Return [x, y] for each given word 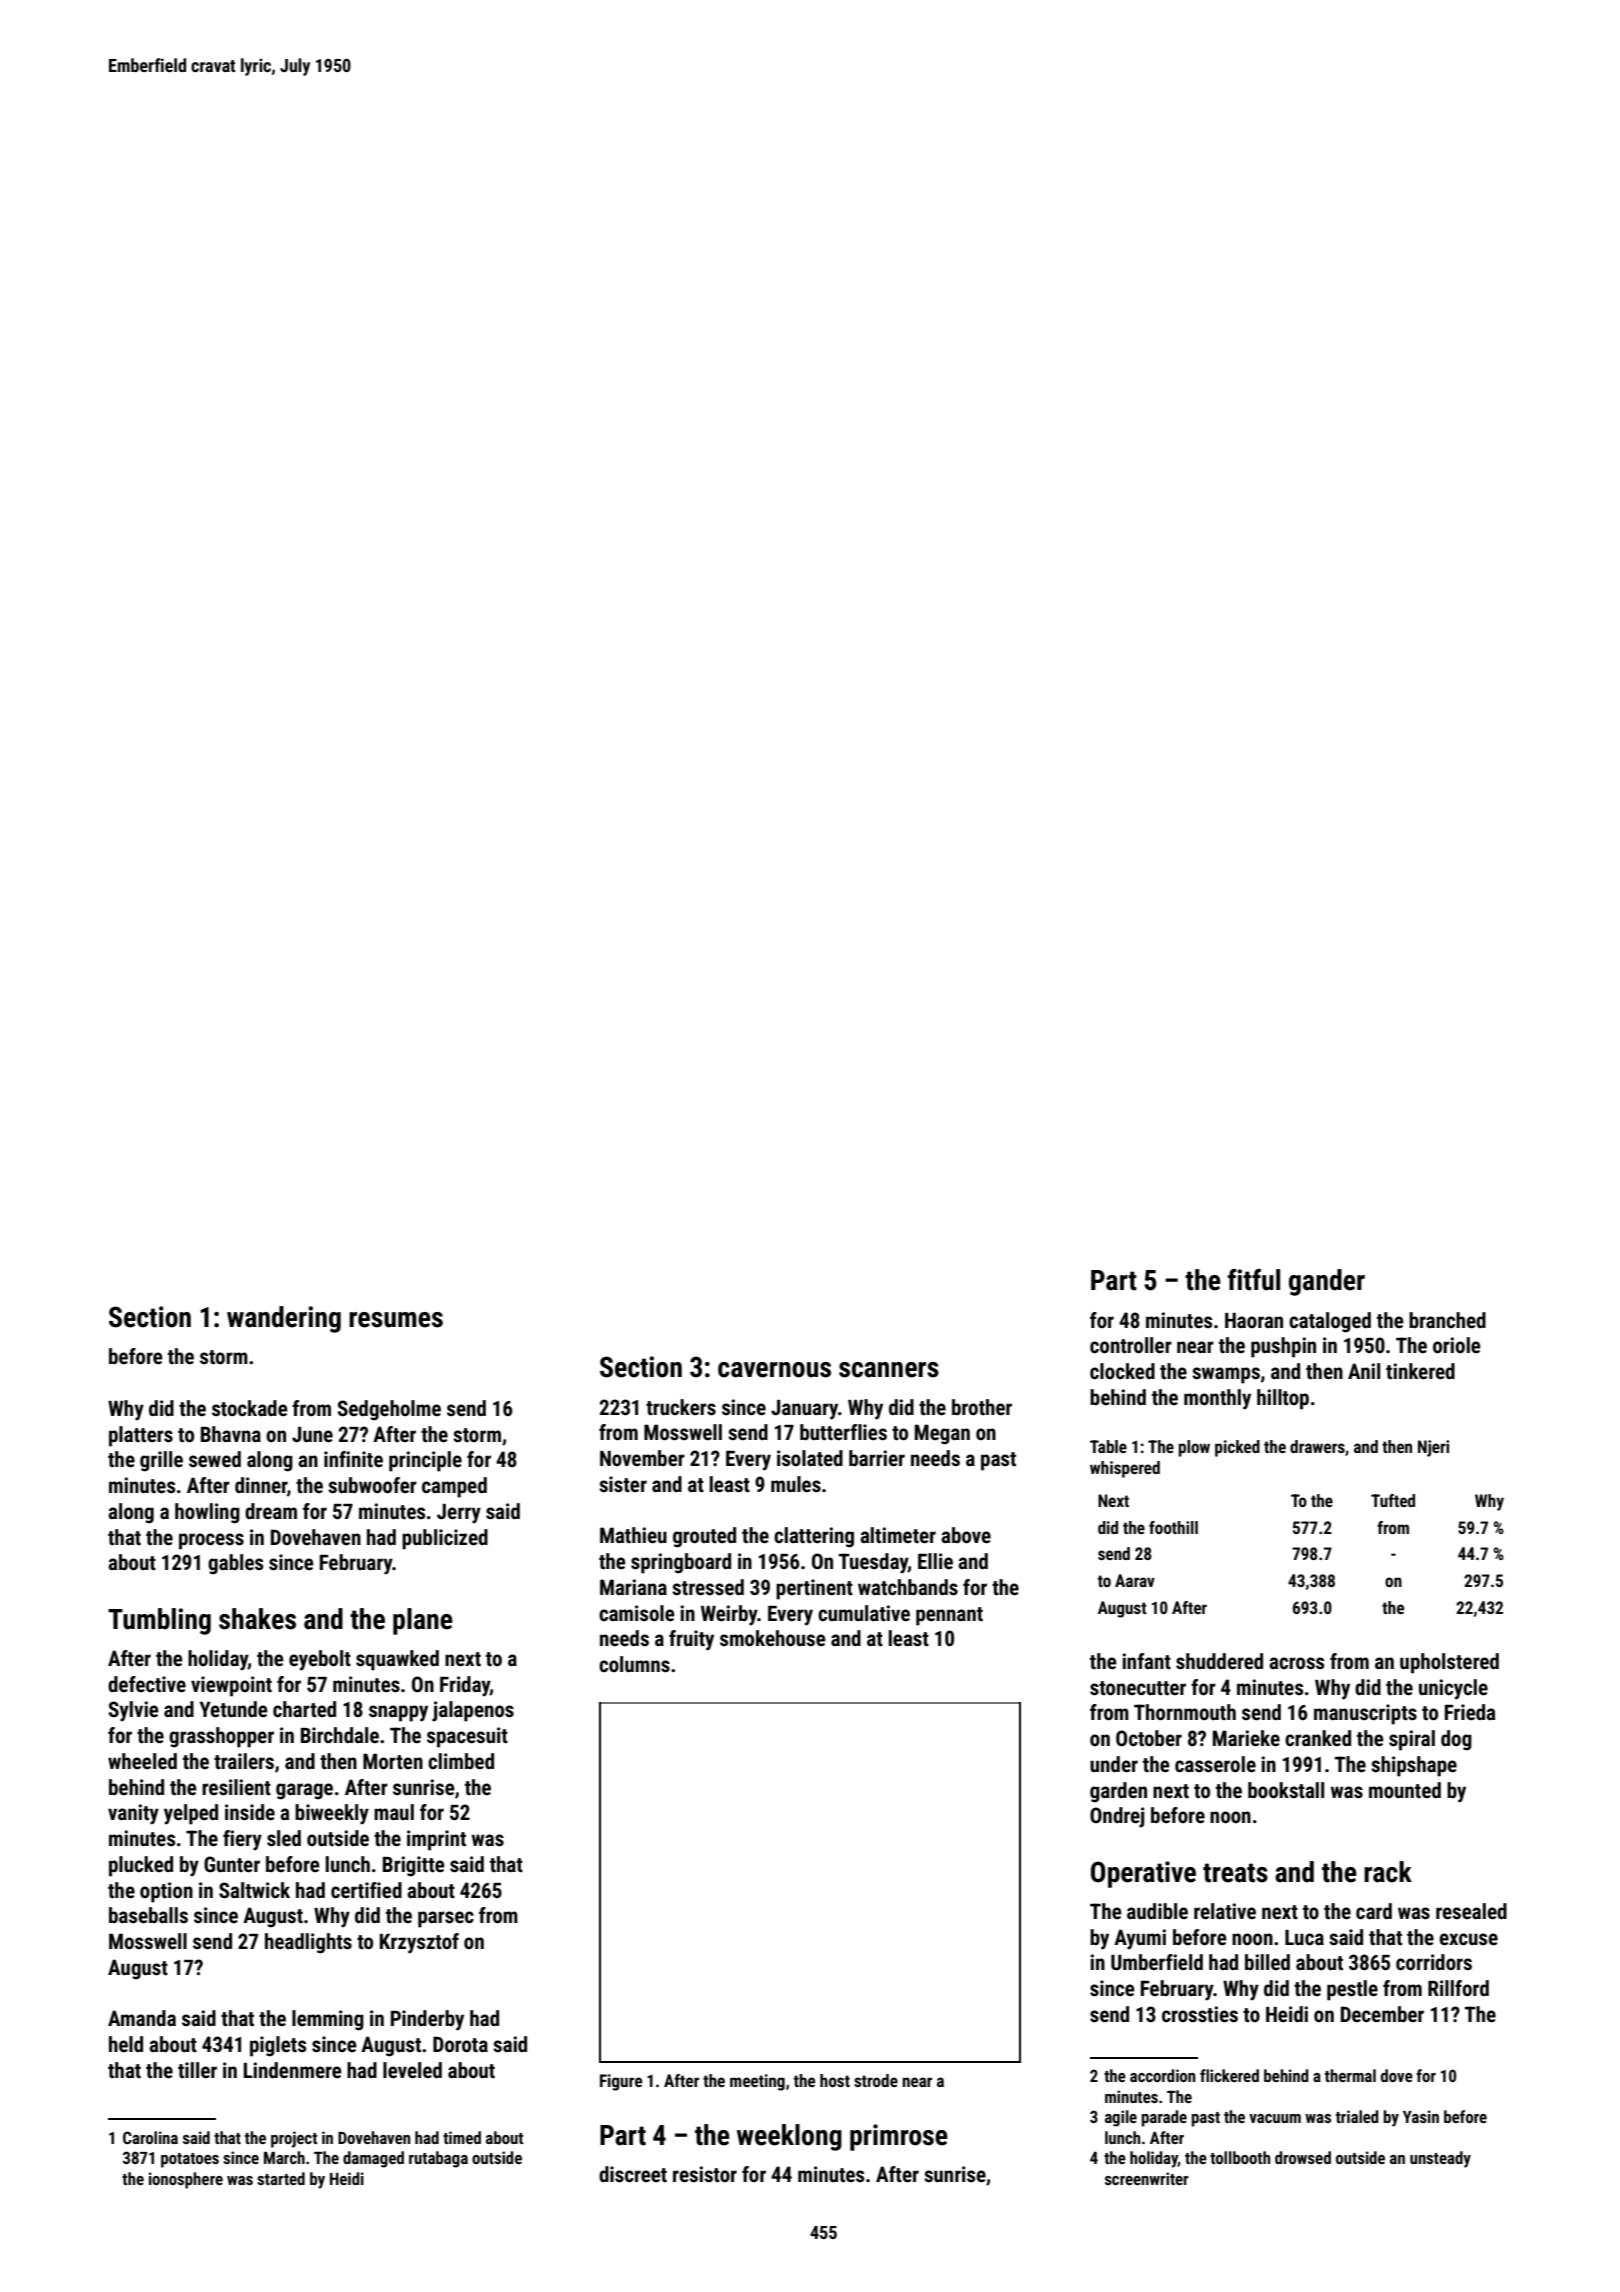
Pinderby [427, 2020]
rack [1388, 1872]
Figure [621, 2082]
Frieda [1470, 1712]
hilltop [1283, 1399]
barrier [877, 1458]
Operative [1143, 1874]
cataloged [1330, 1322]
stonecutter [1138, 1688]
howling [207, 1513]
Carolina [150, 2137]
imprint [436, 1840]
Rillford [1458, 1988]
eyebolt [320, 1660]
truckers [681, 1407]
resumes [396, 1320]
